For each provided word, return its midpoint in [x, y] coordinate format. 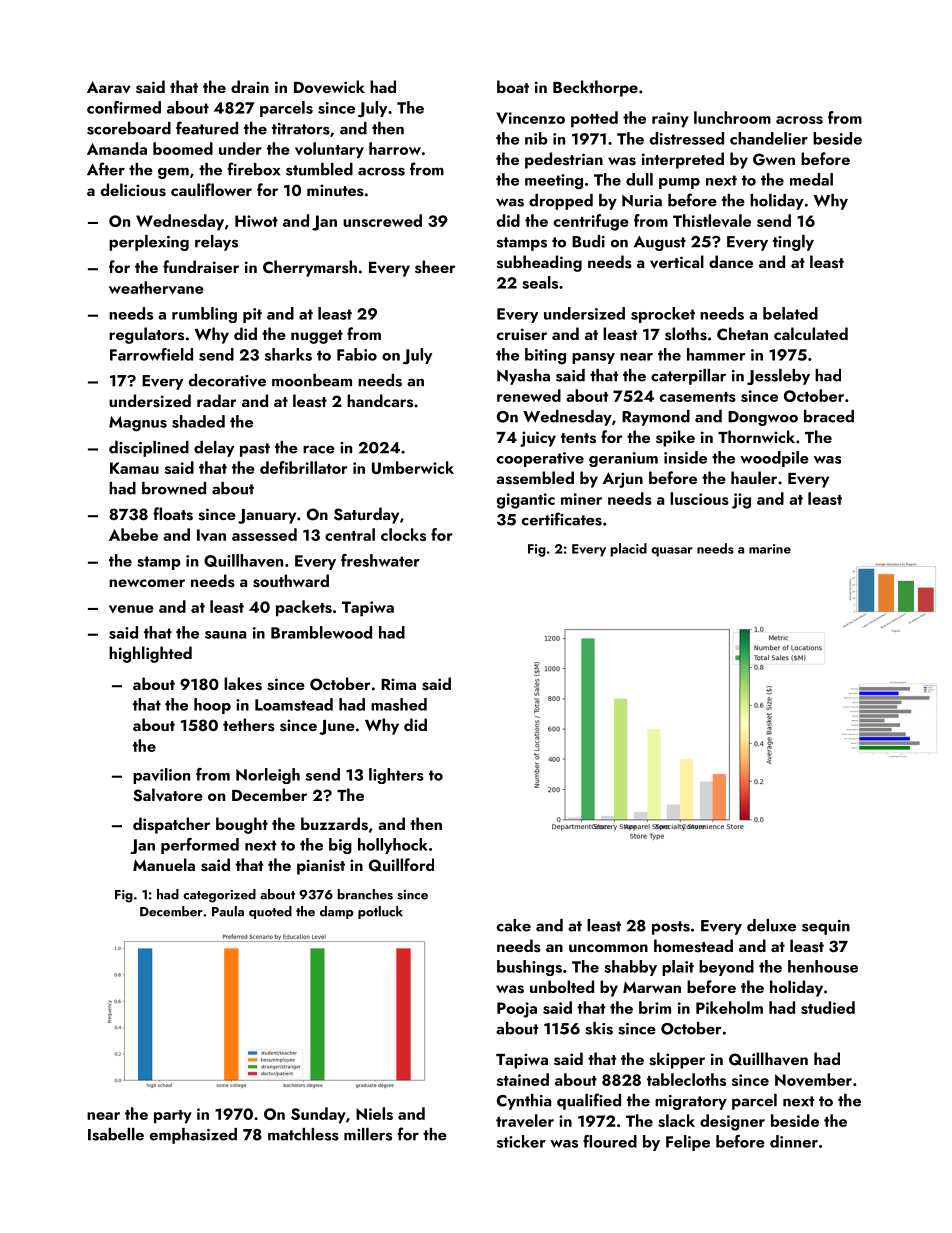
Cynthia [524, 1102]
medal [811, 179]
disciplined [149, 449]
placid [629, 550]
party [173, 1117]
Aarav [109, 87]
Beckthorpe [595, 88]
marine [770, 549]
